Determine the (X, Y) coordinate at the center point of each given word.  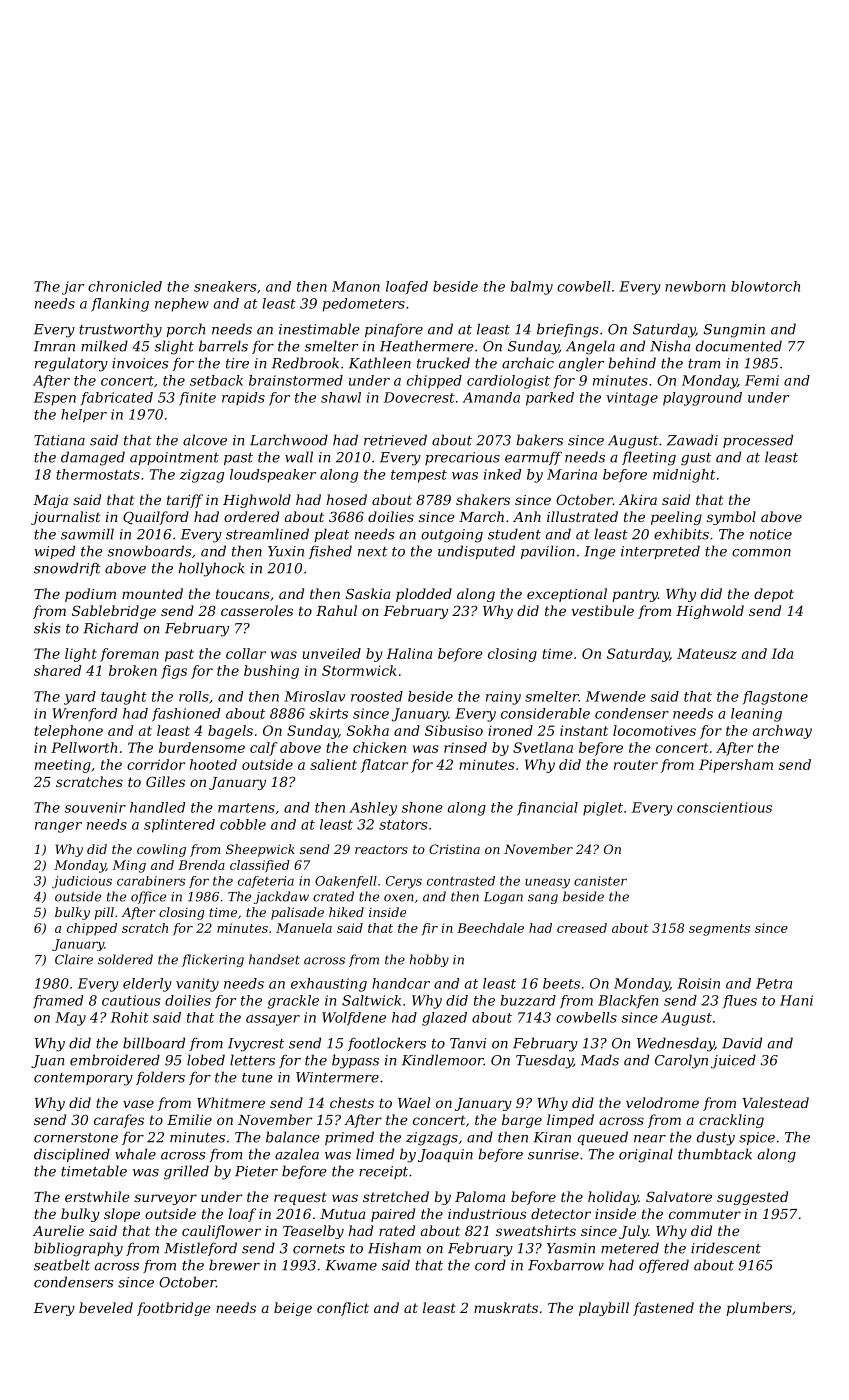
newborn (695, 286)
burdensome (202, 747)
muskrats (506, 1307)
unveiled (332, 653)
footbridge (174, 1309)
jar (73, 288)
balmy (532, 288)
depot (774, 595)
